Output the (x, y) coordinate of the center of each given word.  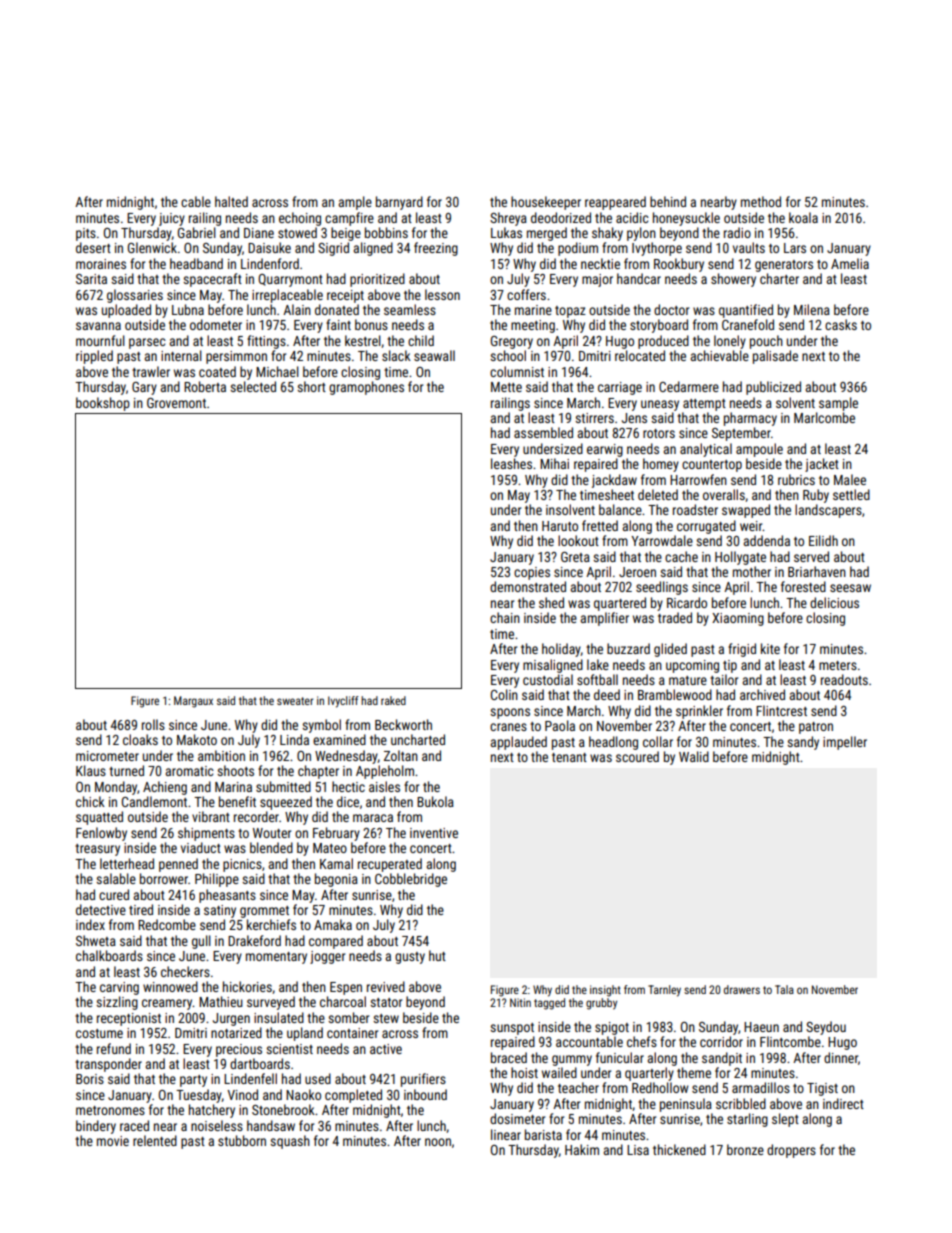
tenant (569, 757)
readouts (844, 679)
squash (290, 1142)
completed (353, 1096)
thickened (679, 1149)
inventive (434, 833)
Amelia (850, 263)
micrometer (107, 756)
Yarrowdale (662, 540)
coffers (526, 294)
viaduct (201, 847)
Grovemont (176, 403)
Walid (694, 756)
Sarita (91, 279)
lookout (578, 540)
